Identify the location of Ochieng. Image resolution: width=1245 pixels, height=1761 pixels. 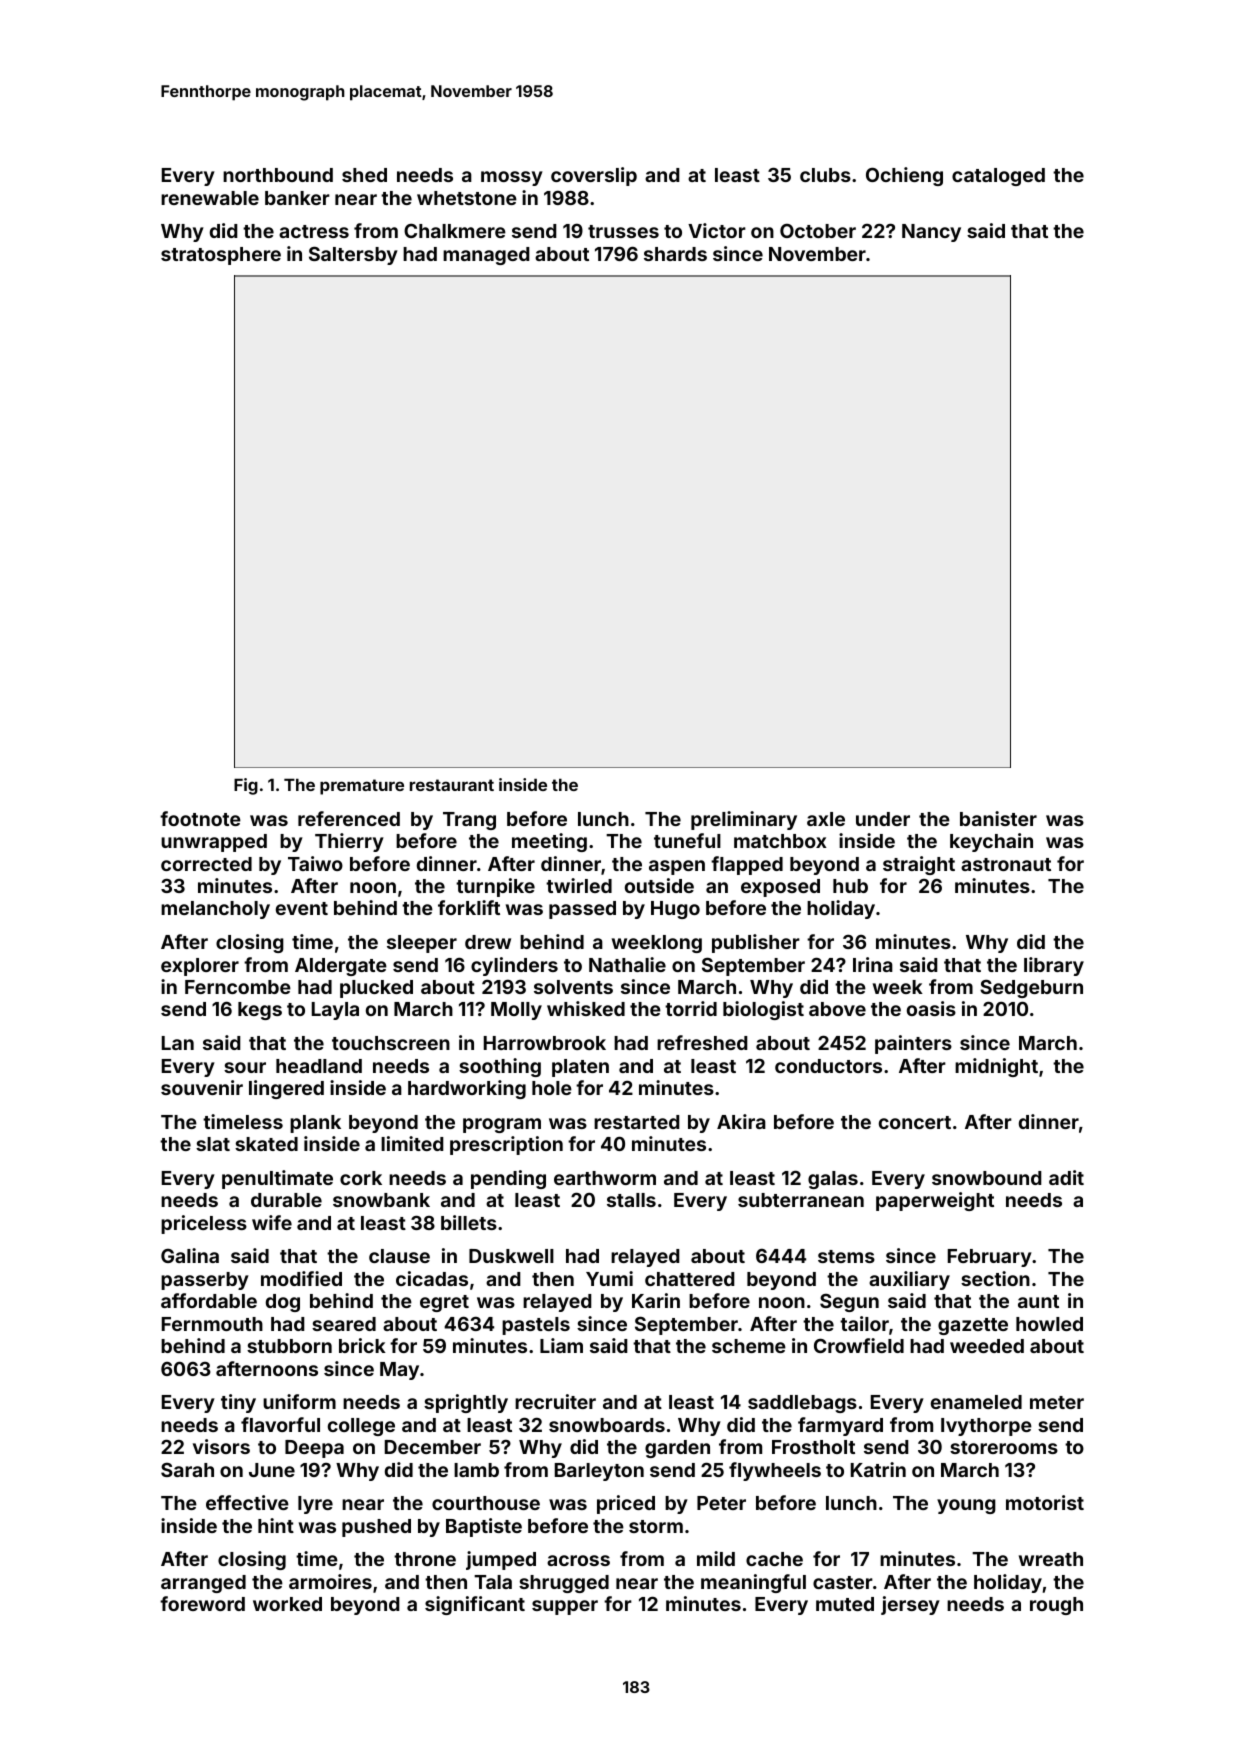
(904, 176).
